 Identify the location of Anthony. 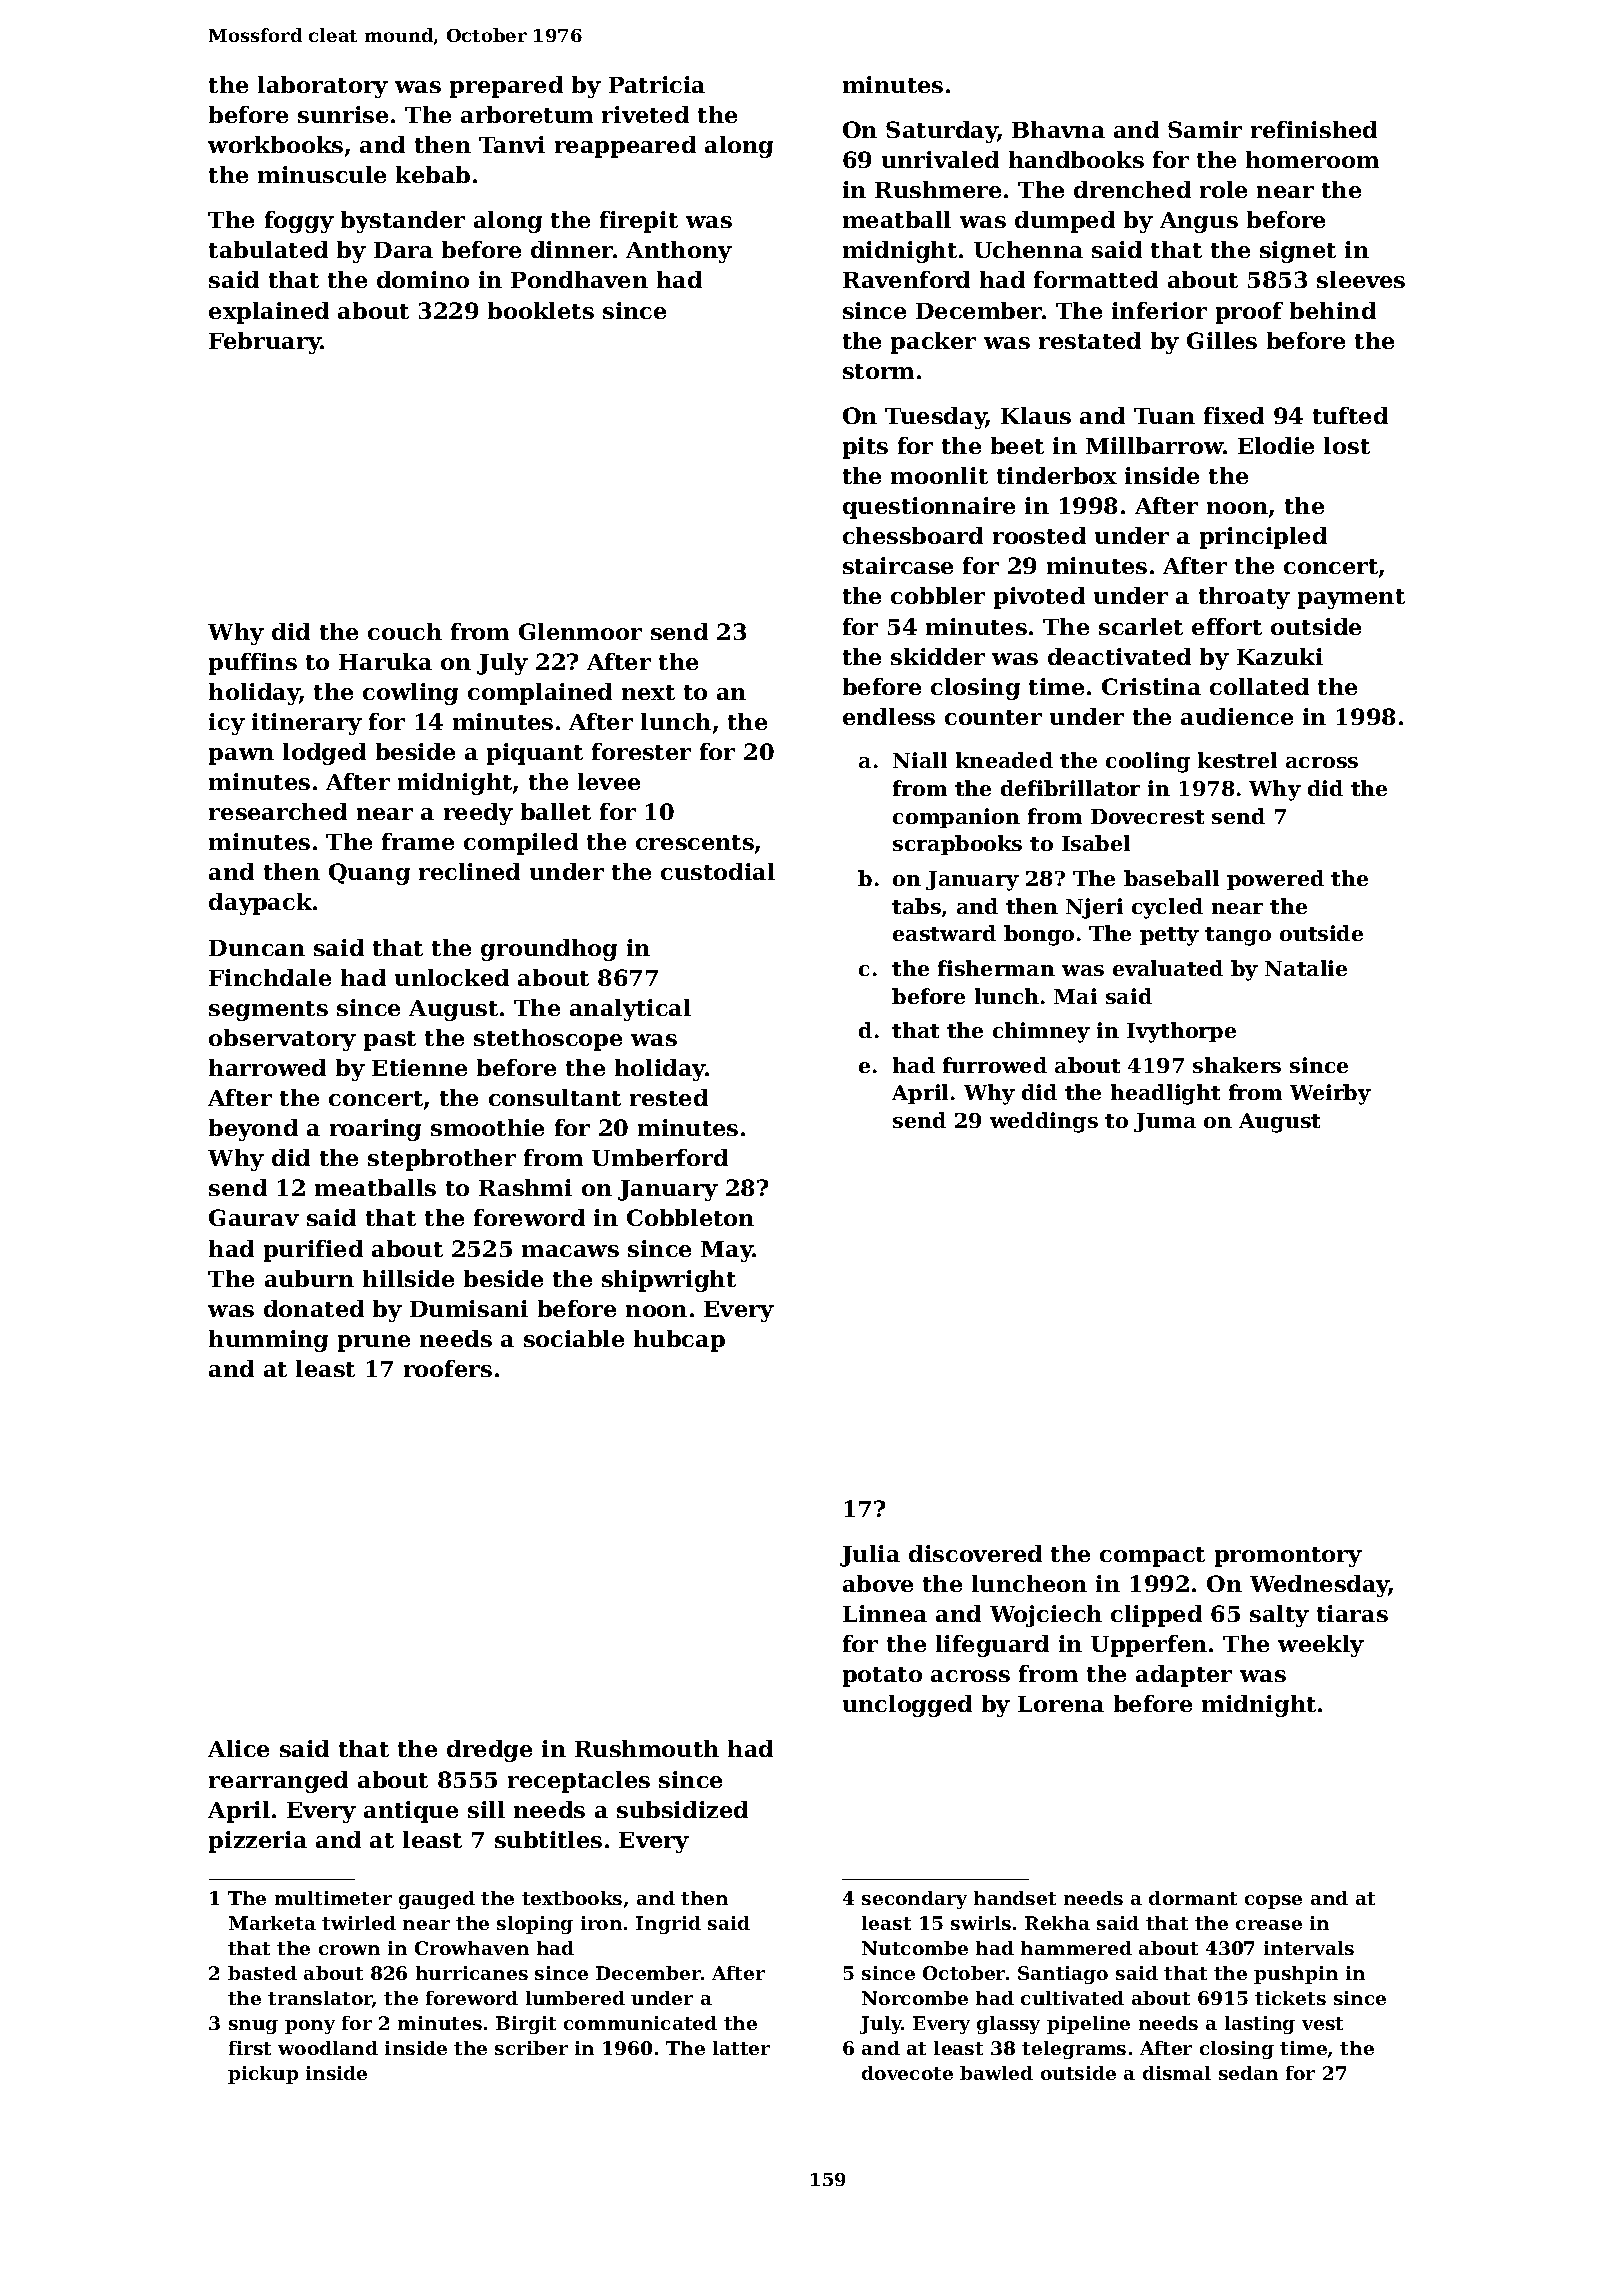
(679, 252).
